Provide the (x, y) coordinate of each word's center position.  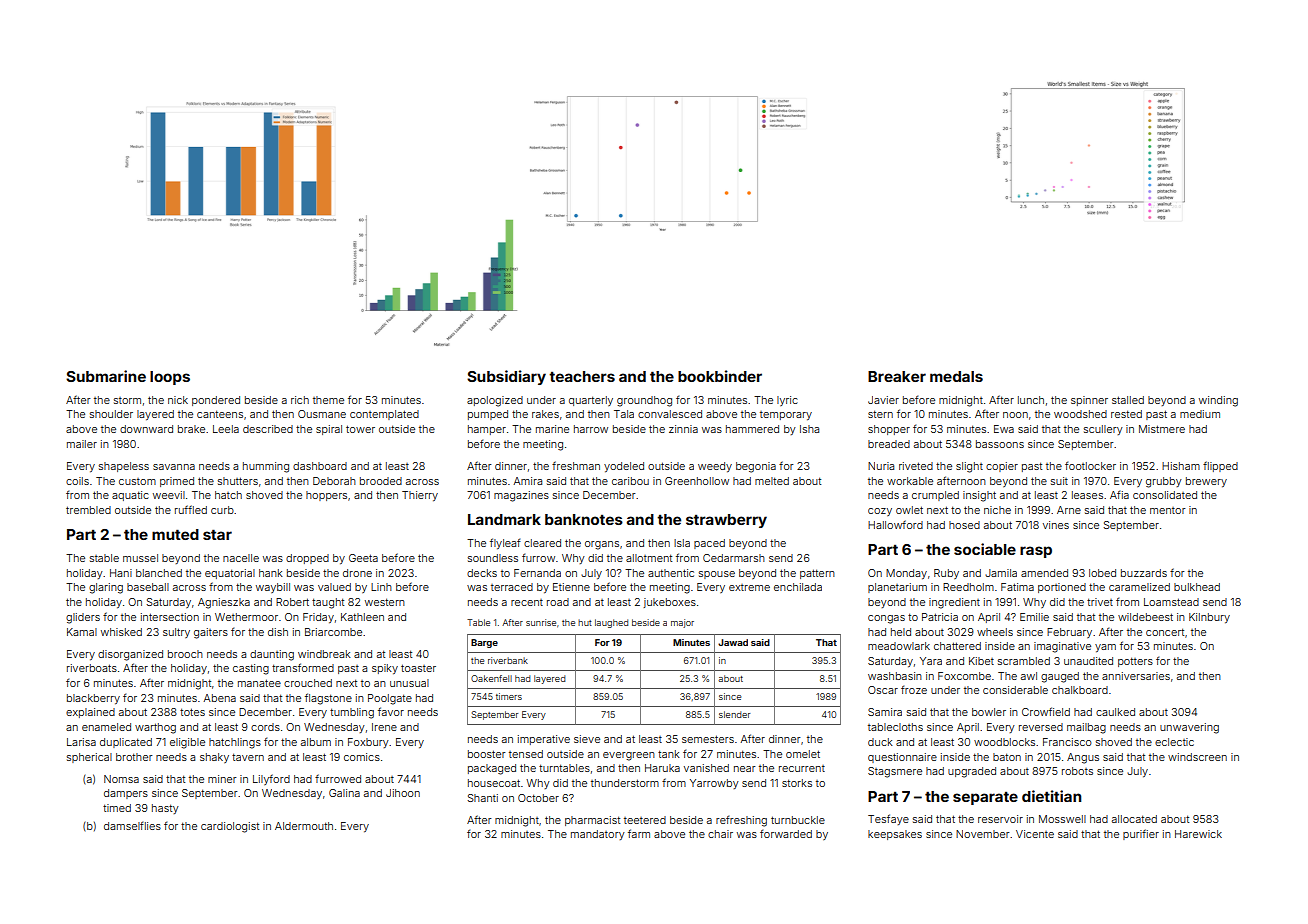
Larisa (81, 742)
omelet (803, 754)
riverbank (508, 660)
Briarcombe (333, 632)
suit (1059, 481)
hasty (165, 809)
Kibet (981, 661)
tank (669, 754)
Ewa (1004, 429)
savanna (174, 467)
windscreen (1197, 757)
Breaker (897, 376)
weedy (715, 467)
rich (300, 400)
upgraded (972, 772)
